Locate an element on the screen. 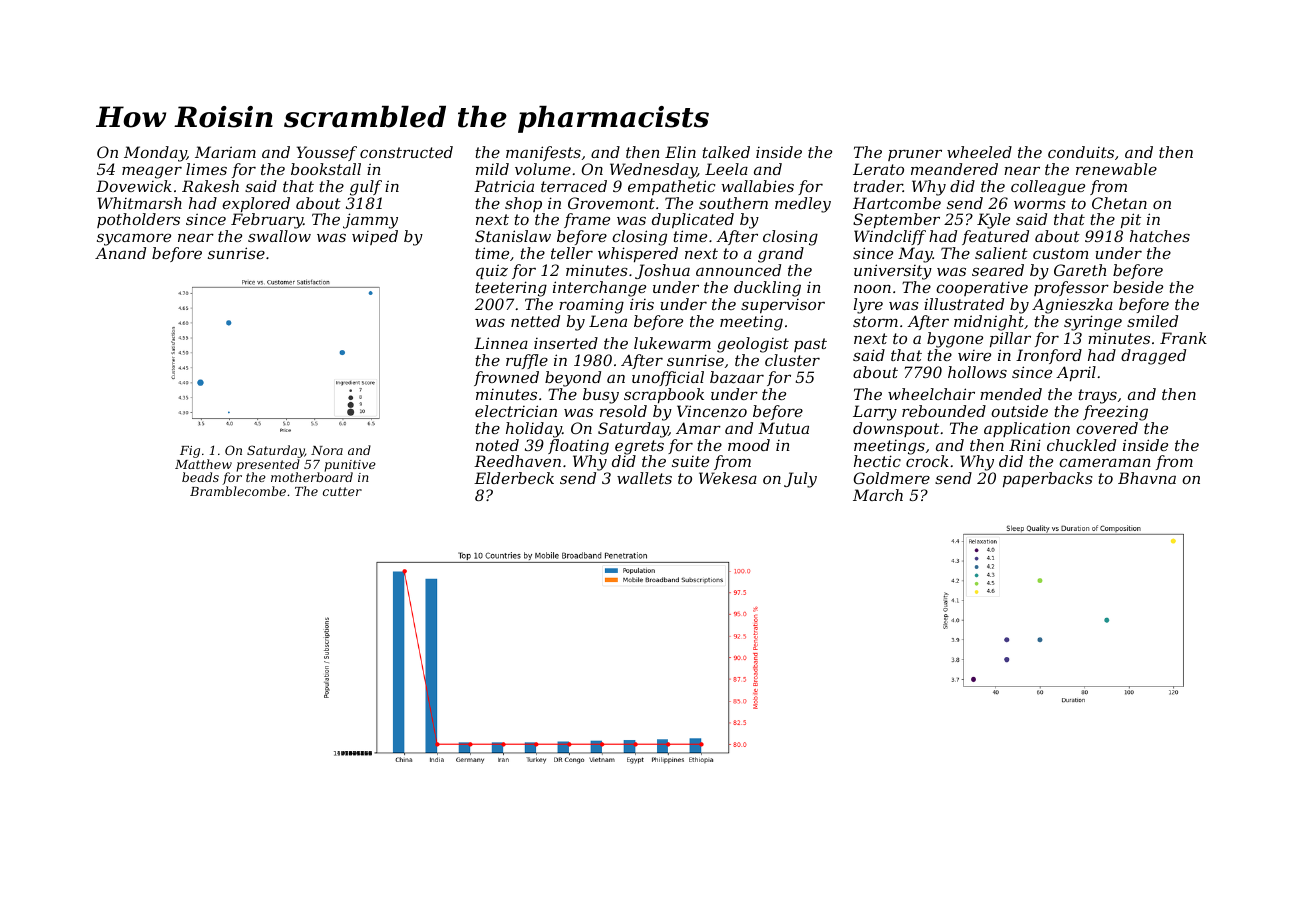  explored is located at coordinates (256, 204).
